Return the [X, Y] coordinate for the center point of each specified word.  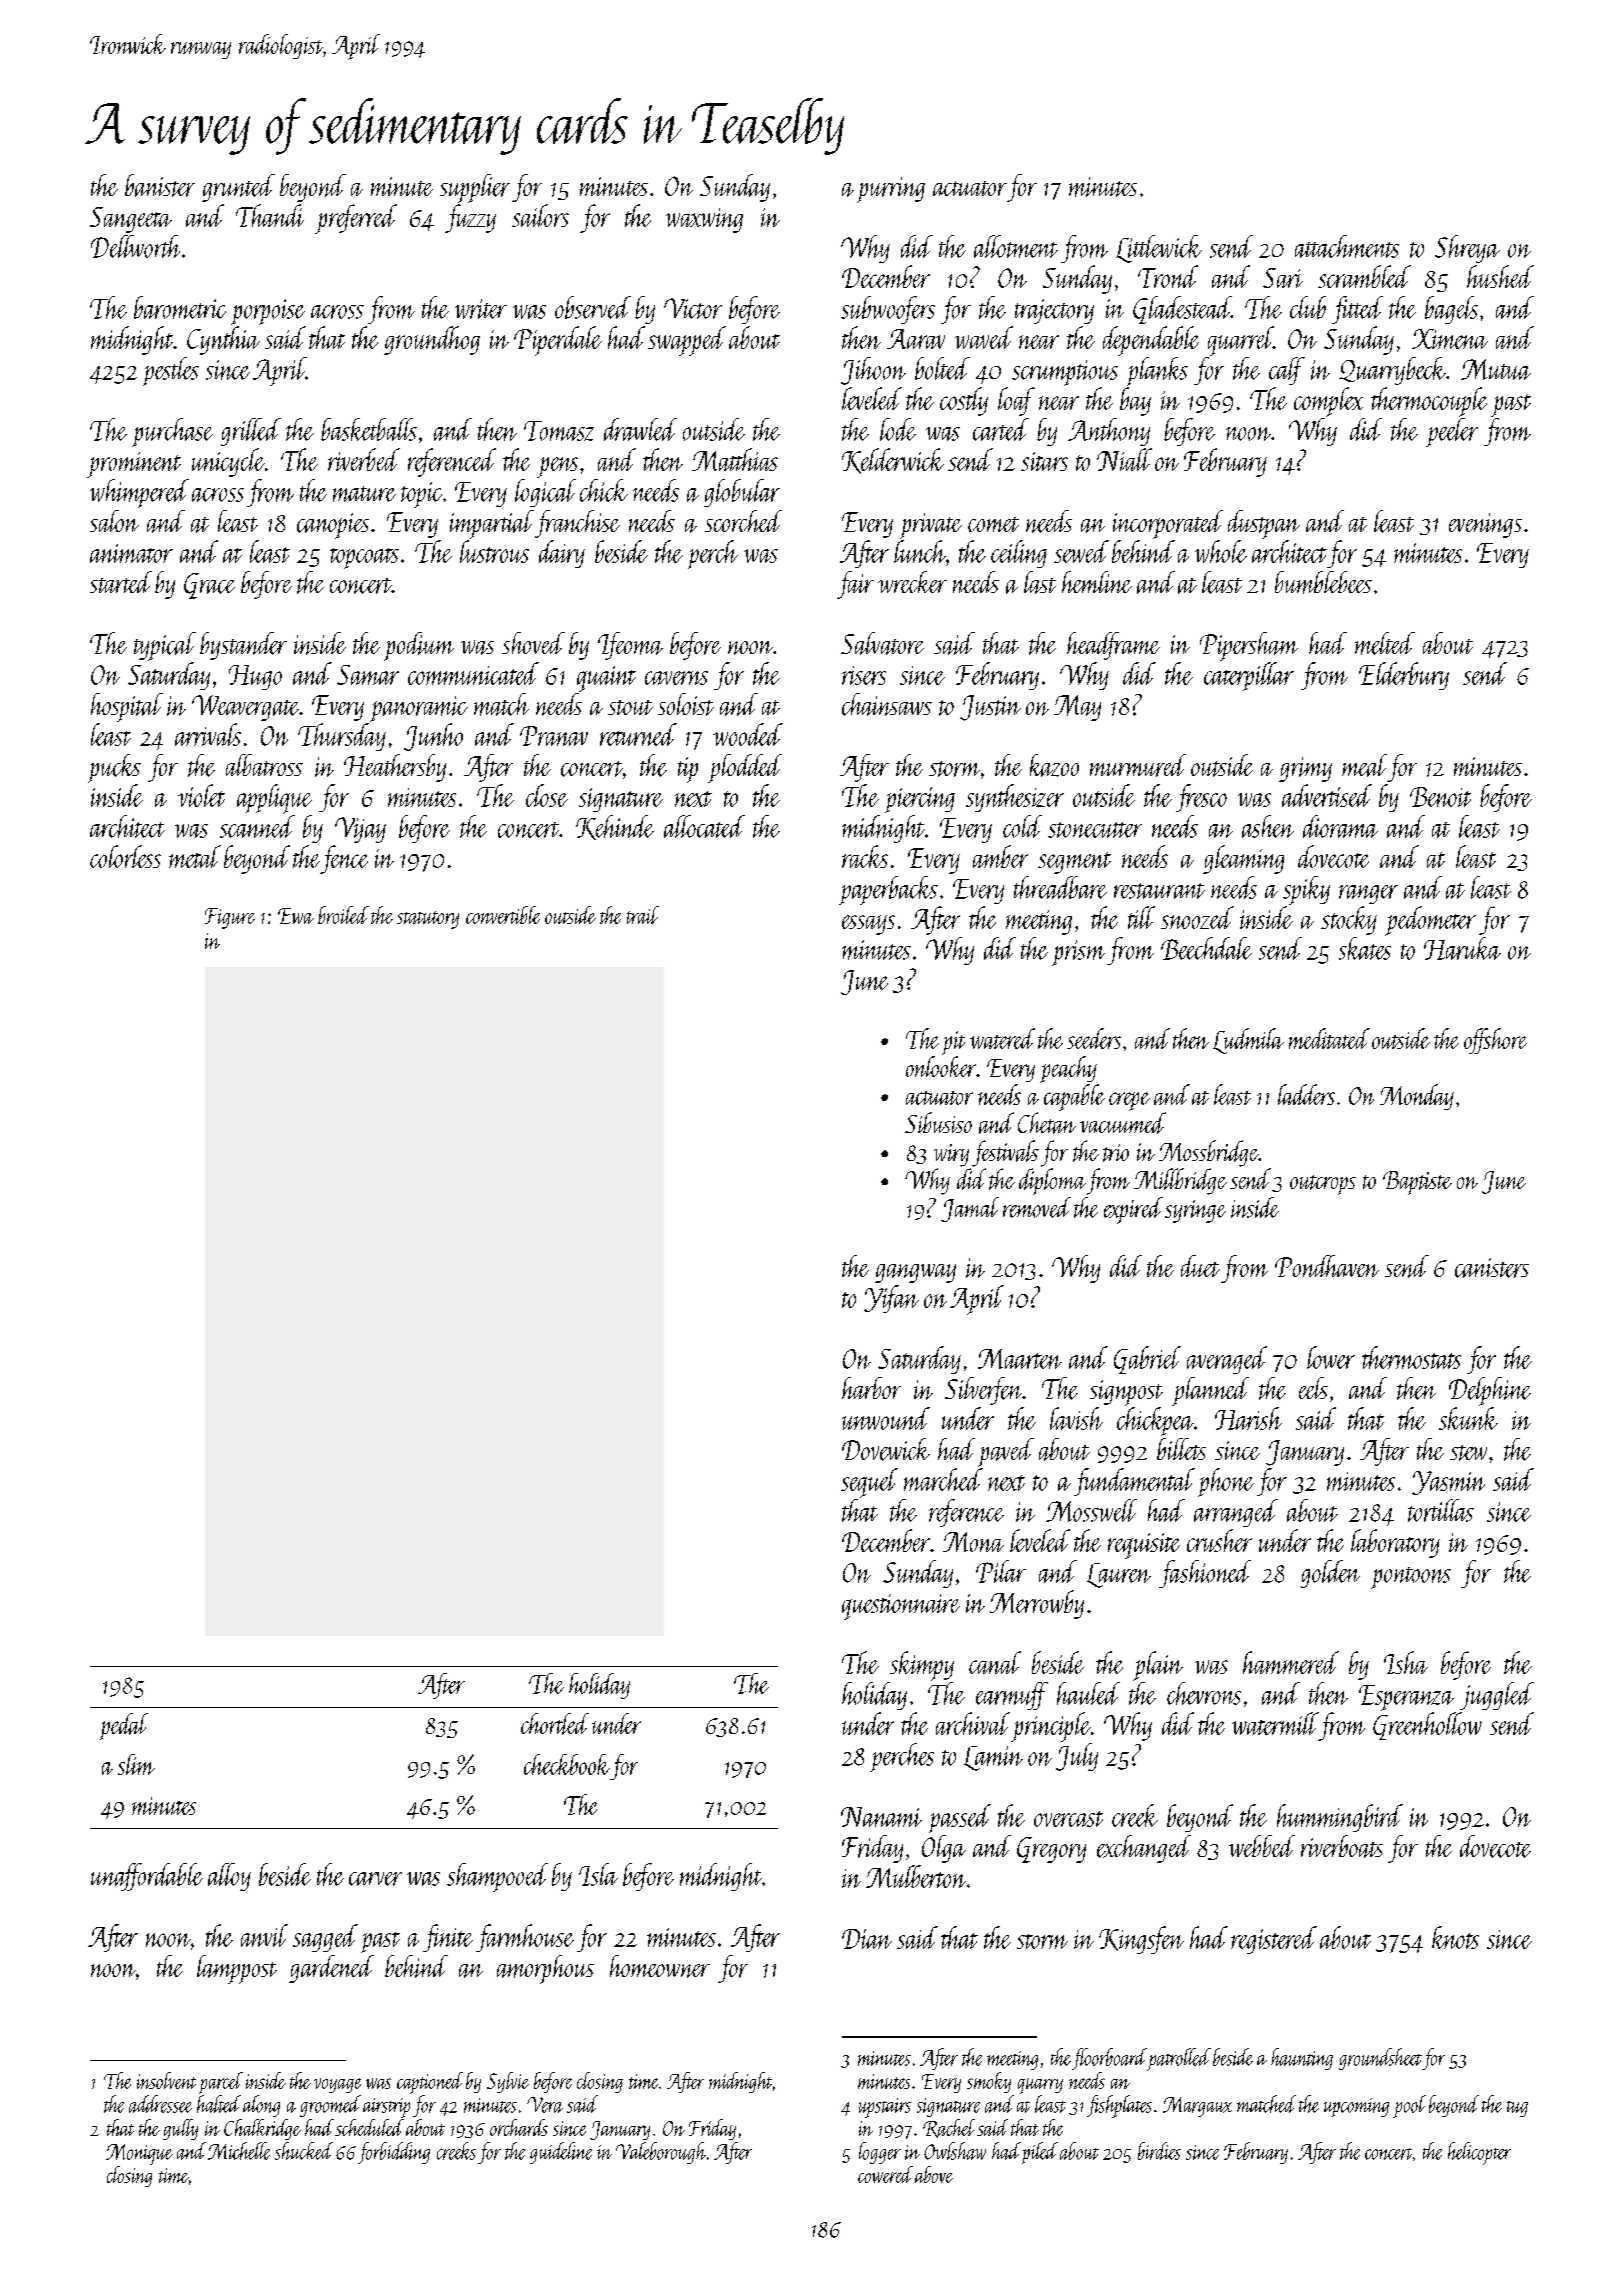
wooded [748, 734]
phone [1226, 1482]
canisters [1492, 1268]
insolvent [166, 2080]
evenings [1485, 525]
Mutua [1496, 369]
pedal [124, 1726]
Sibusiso [938, 1122]
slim [136, 1764]
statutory [428, 920]
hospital [127, 707]
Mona [973, 1542]
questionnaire [901, 1607]
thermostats [1411, 1357]
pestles [171, 371]
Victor [693, 308]
